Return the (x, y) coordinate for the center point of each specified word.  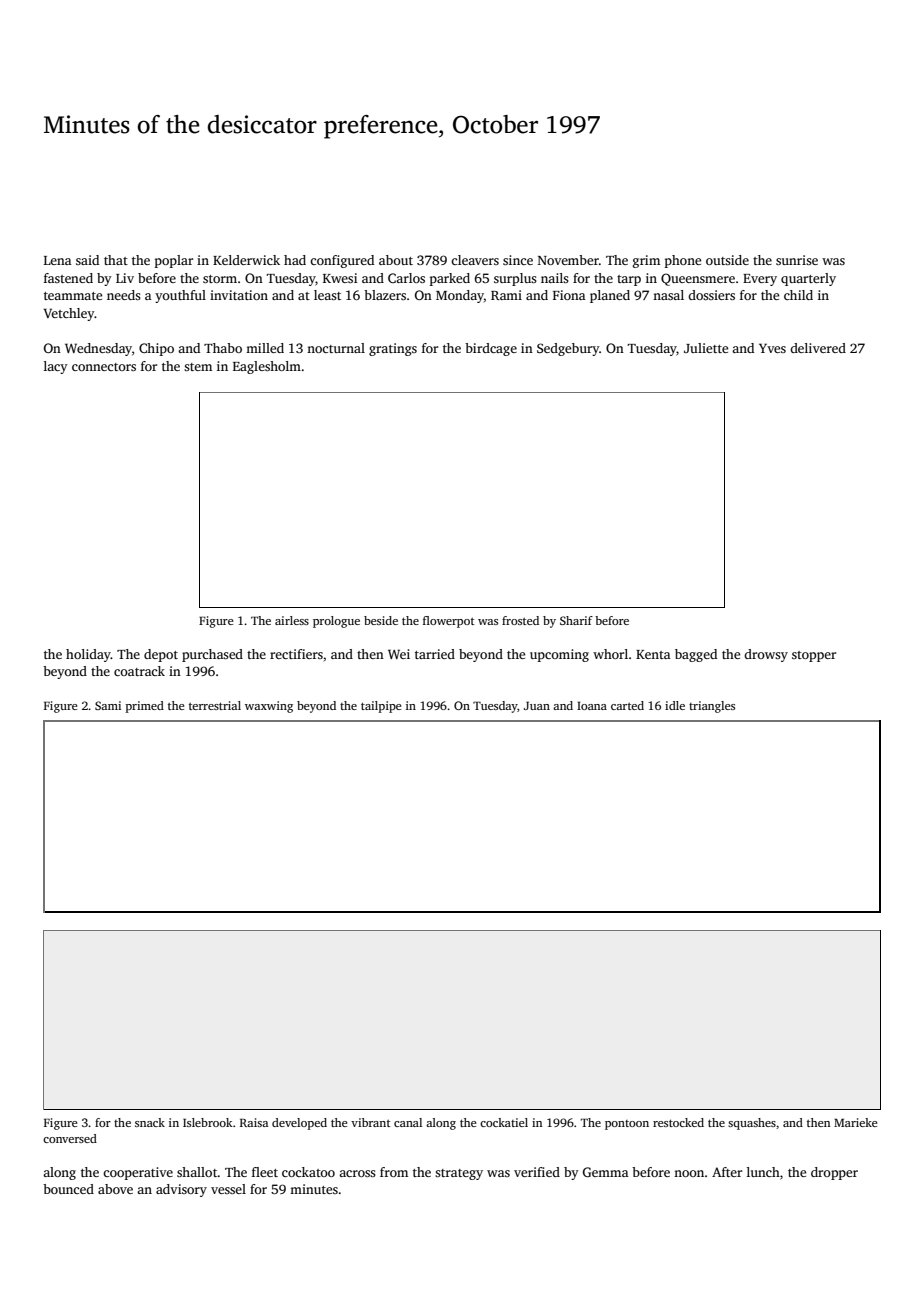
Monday (460, 296)
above (115, 1189)
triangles (712, 707)
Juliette (706, 348)
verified (537, 1172)
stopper (814, 656)
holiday (88, 655)
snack (150, 1122)
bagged (696, 655)
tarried (435, 654)
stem (198, 367)
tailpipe (381, 707)
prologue (336, 622)
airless (292, 620)
